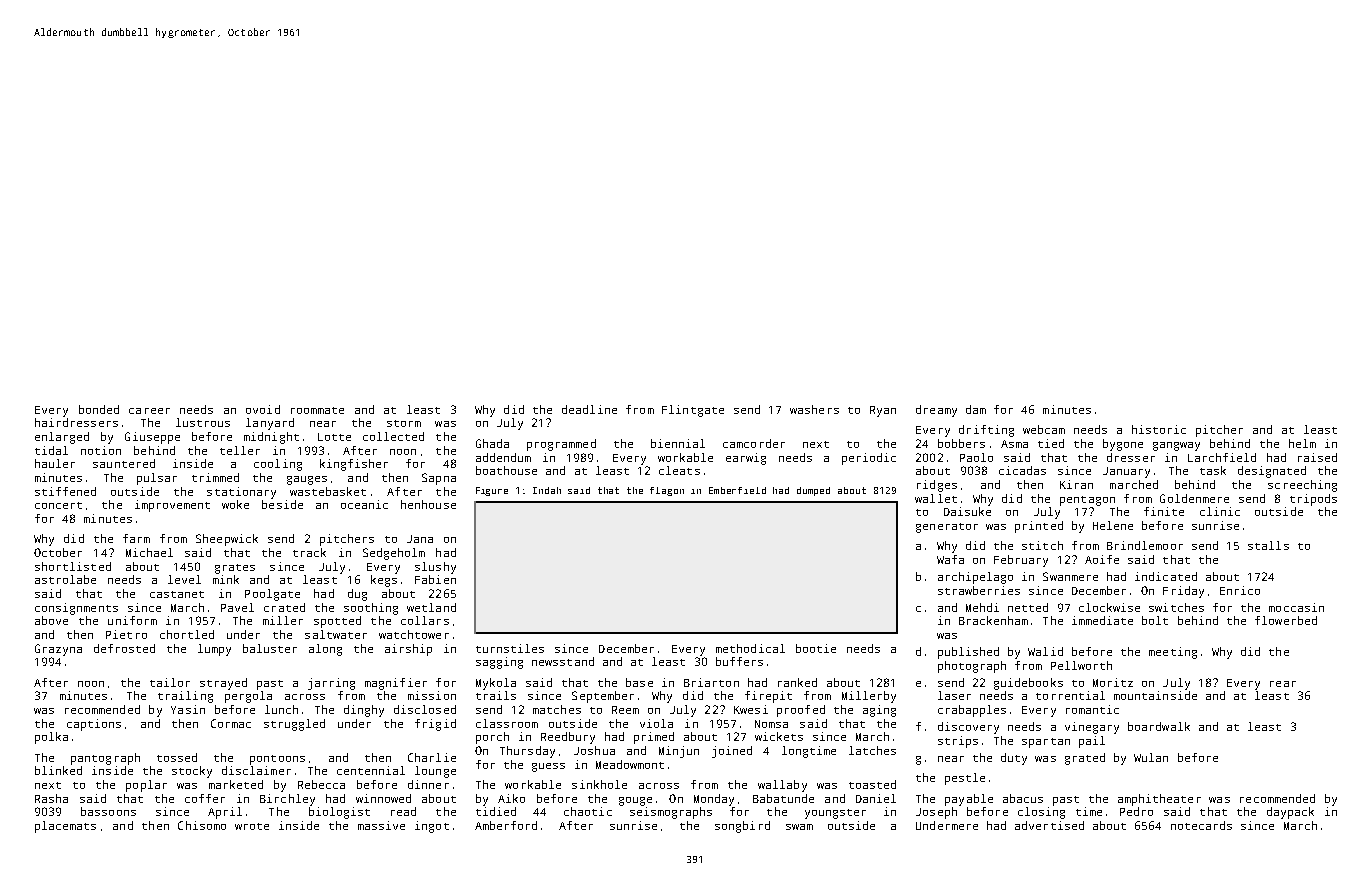 This screenshot has width=1372, height=887. I want to click on Indah, so click(547, 490).
